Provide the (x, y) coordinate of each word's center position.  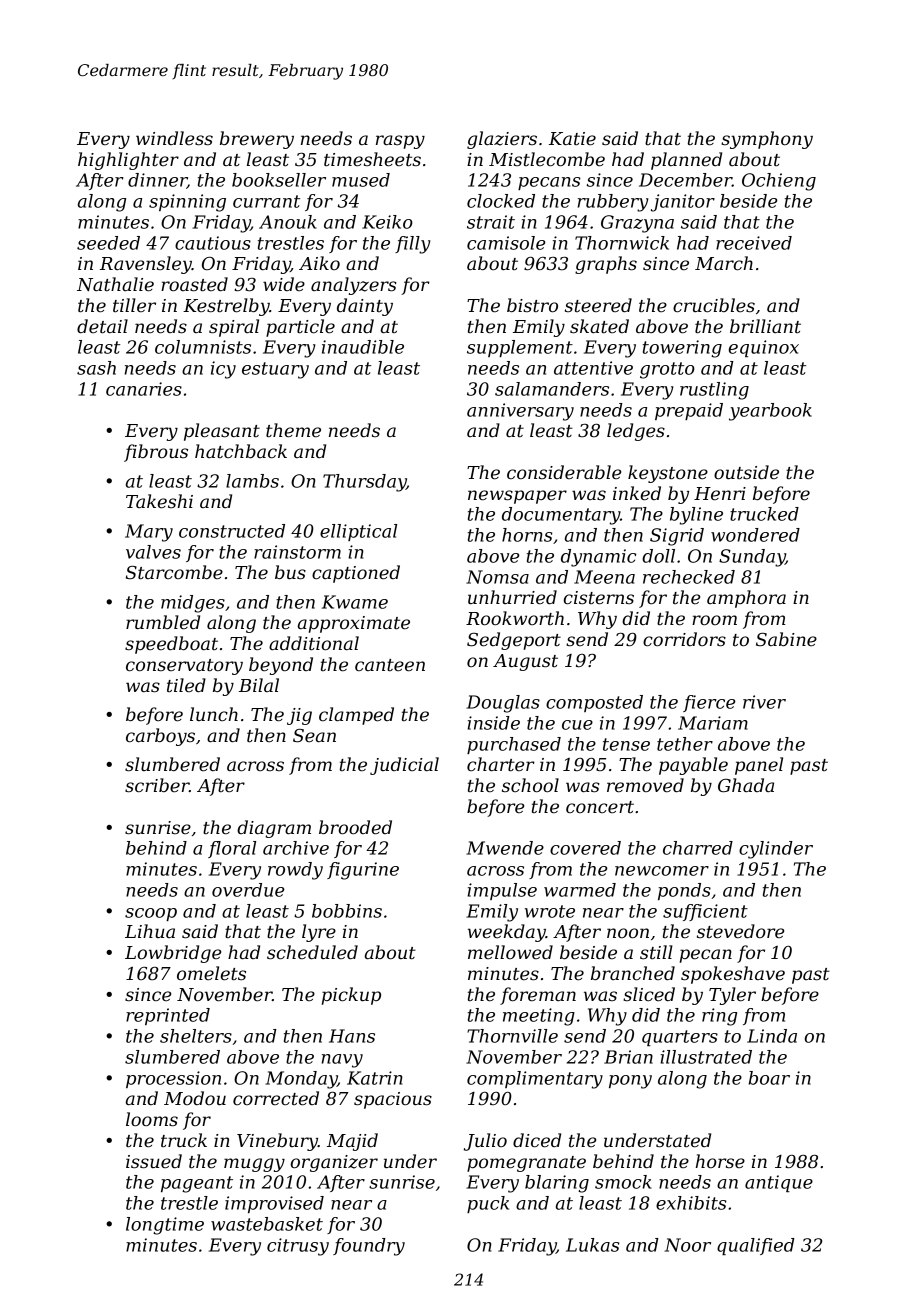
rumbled (163, 622)
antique (779, 1183)
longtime (165, 1226)
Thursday (364, 483)
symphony (767, 140)
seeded (108, 243)
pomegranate (526, 1164)
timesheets (372, 159)
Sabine (786, 639)
